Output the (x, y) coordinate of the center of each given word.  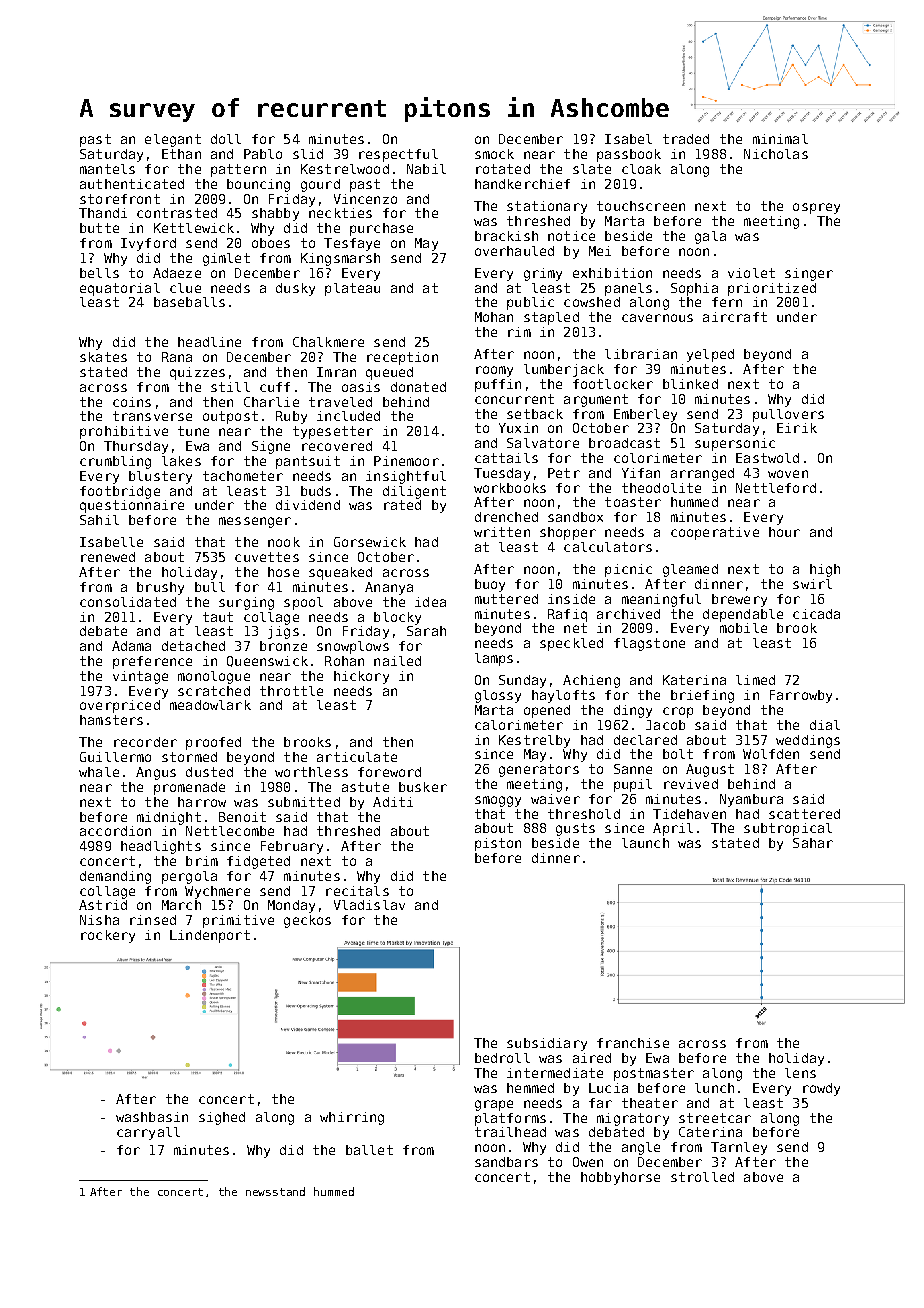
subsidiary (547, 1044)
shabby (275, 214)
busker (423, 787)
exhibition (612, 273)
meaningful (661, 600)
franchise (633, 1043)
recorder (145, 742)
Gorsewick (370, 542)
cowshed (592, 302)
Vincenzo (365, 199)
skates (103, 357)
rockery (108, 936)
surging (246, 603)
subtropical (788, 829)
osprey (816, 208)
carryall (148, 1133)
